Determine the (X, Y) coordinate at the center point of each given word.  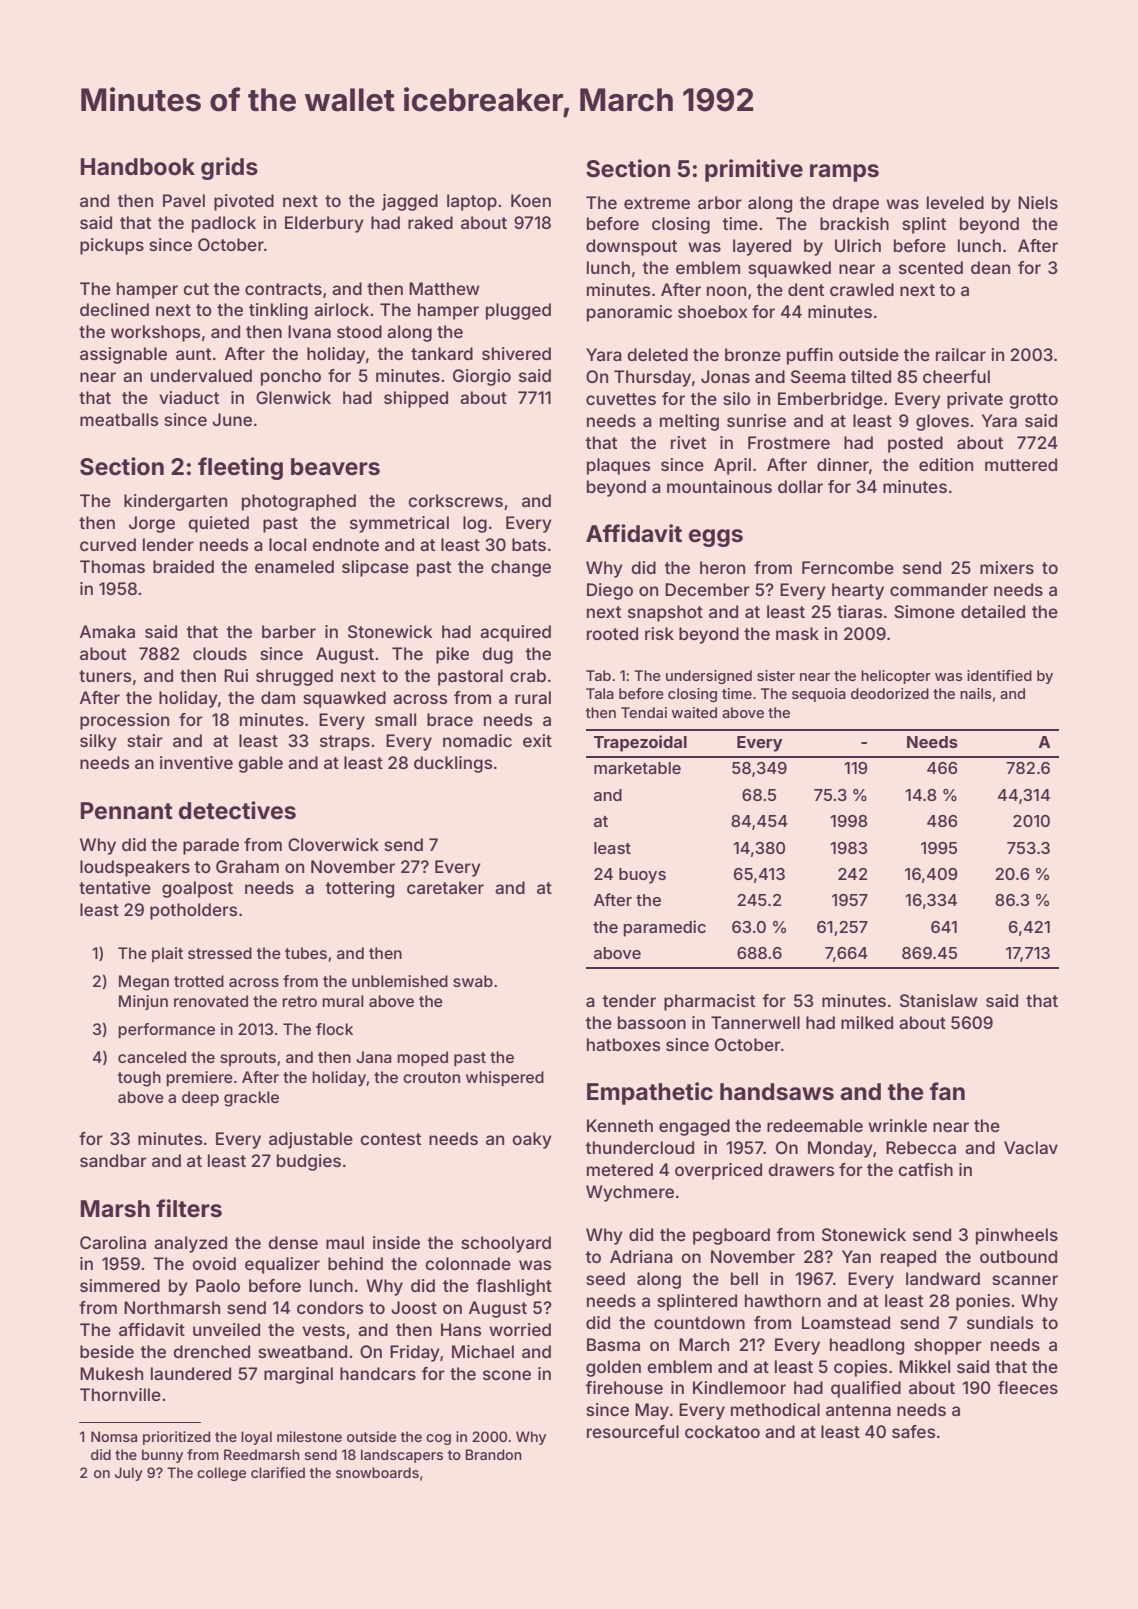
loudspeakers (135, 868)
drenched (211, 1351)
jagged (410, 202)
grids (229, 168)
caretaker (445, 887)
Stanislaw (939, 1000)
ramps (844, 173)
